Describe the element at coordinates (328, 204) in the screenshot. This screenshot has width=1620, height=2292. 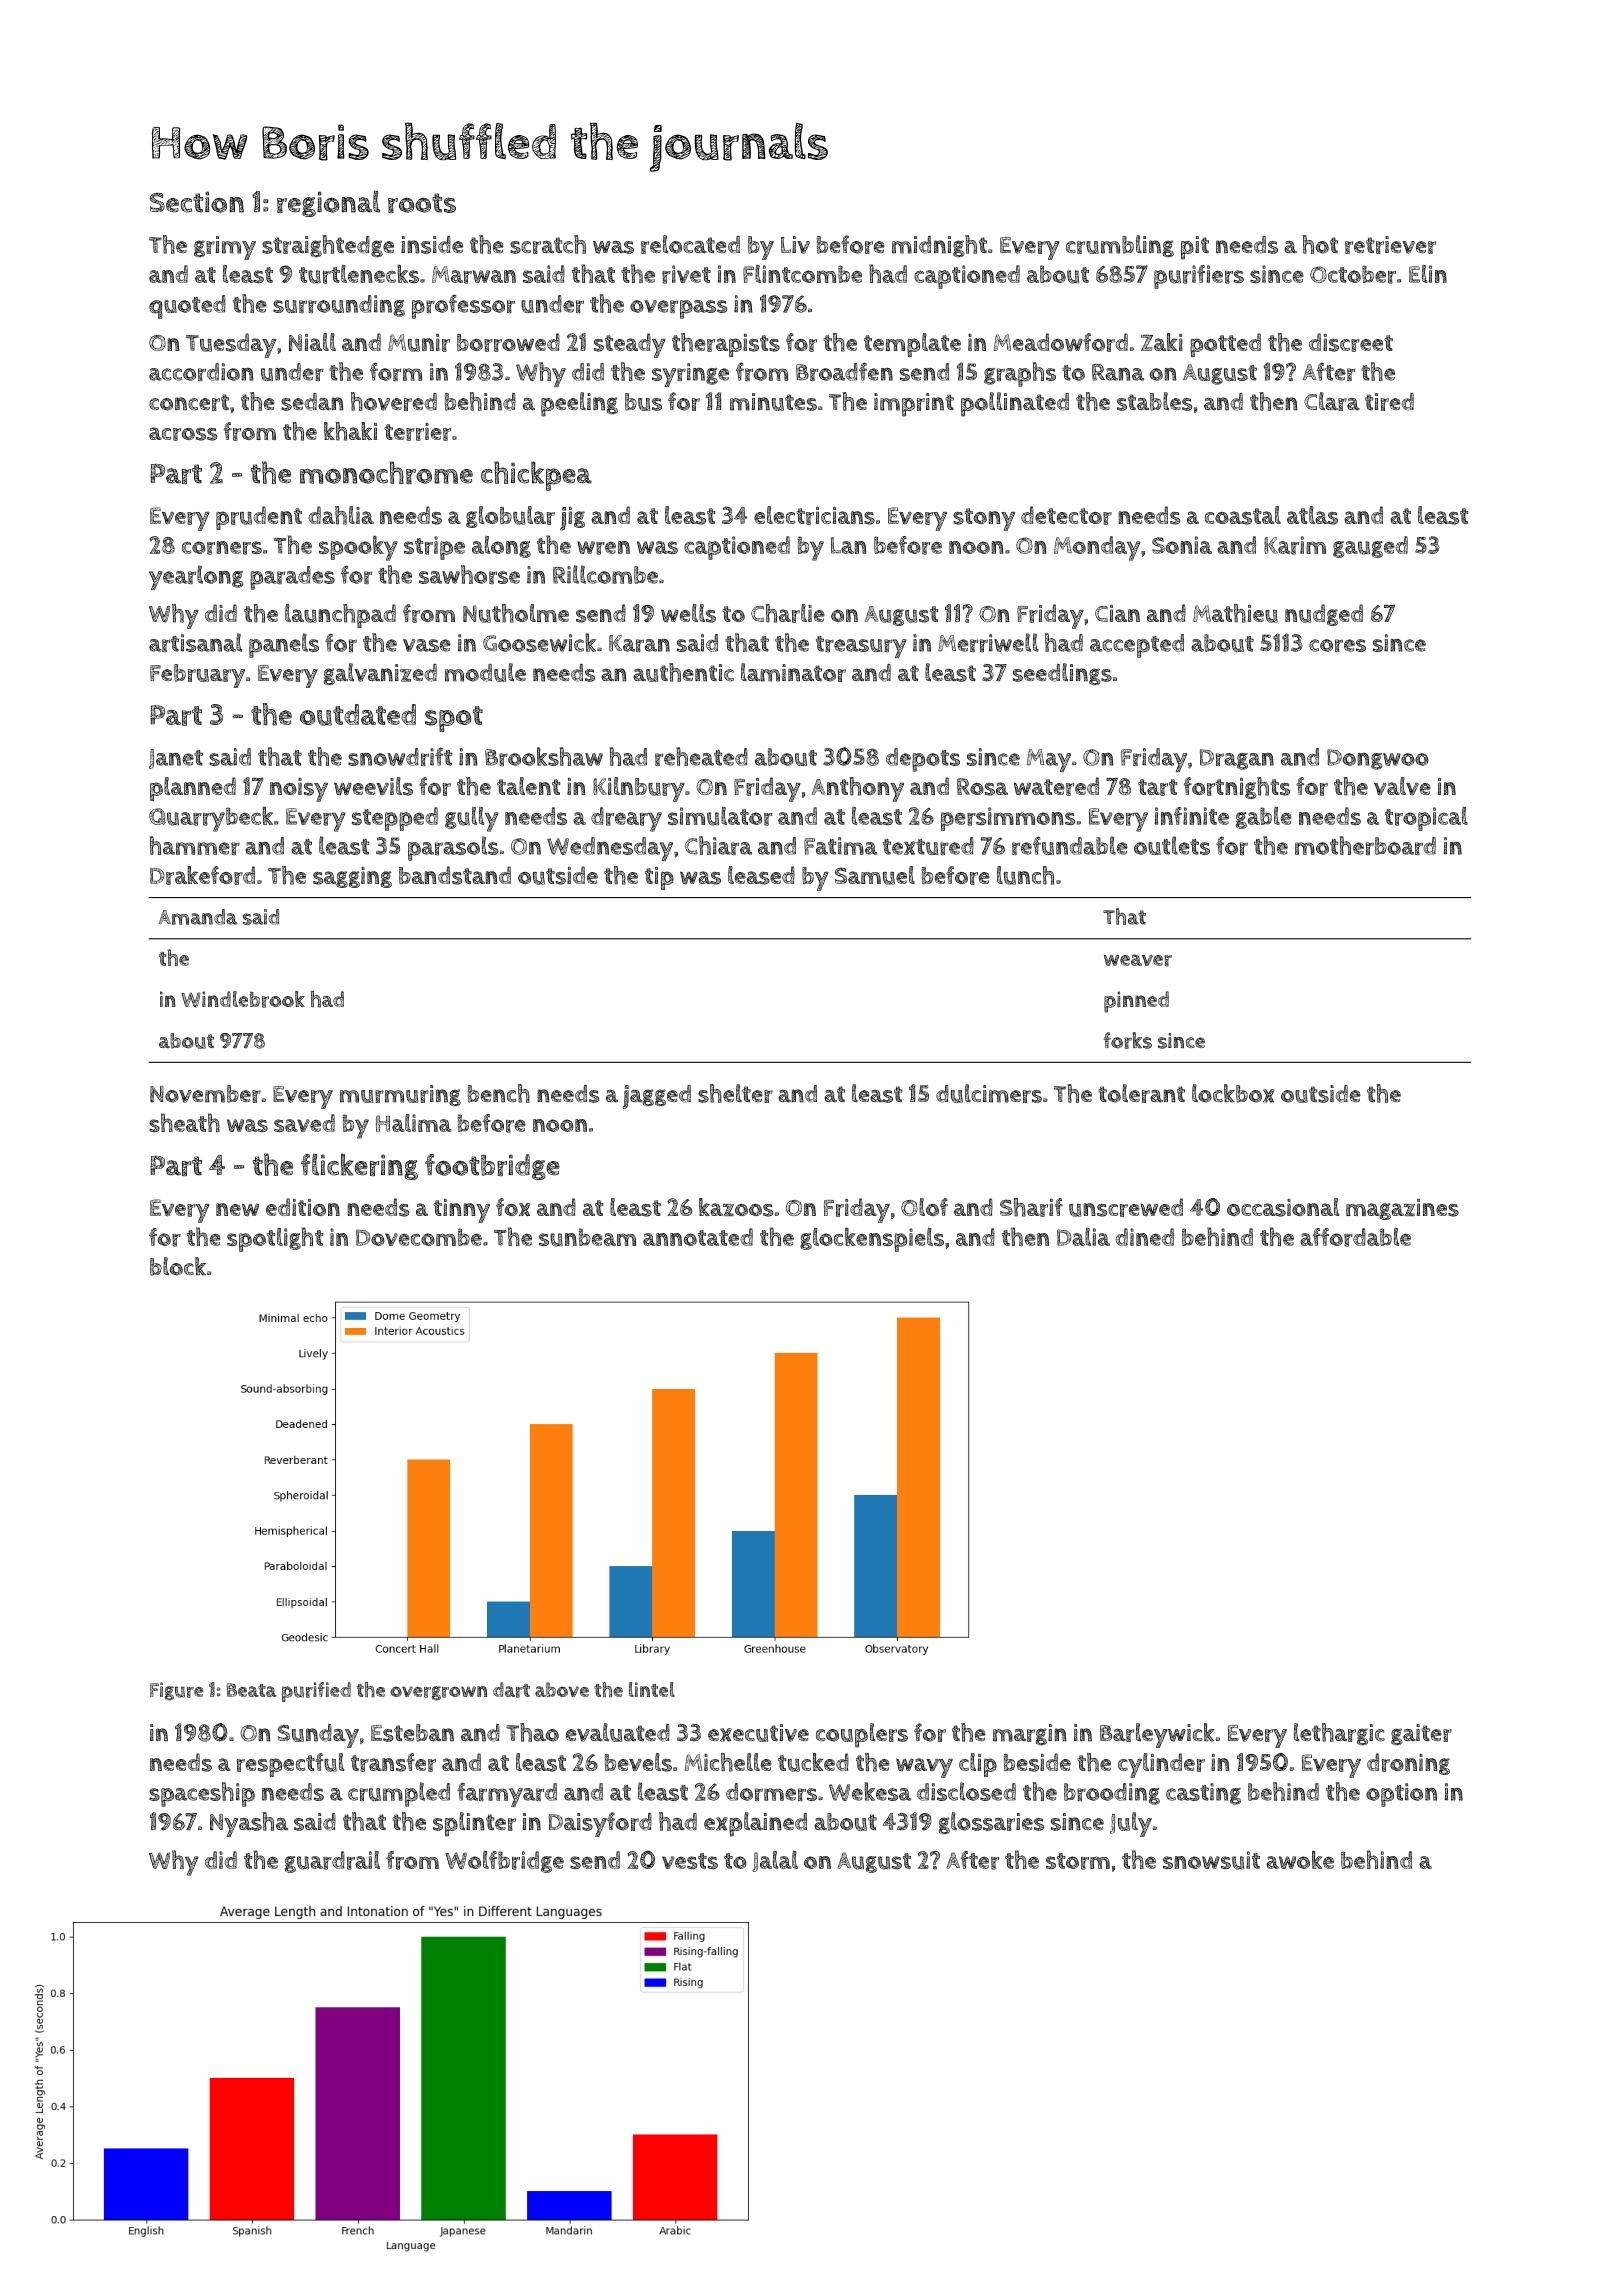
I see `regional` at that location.
